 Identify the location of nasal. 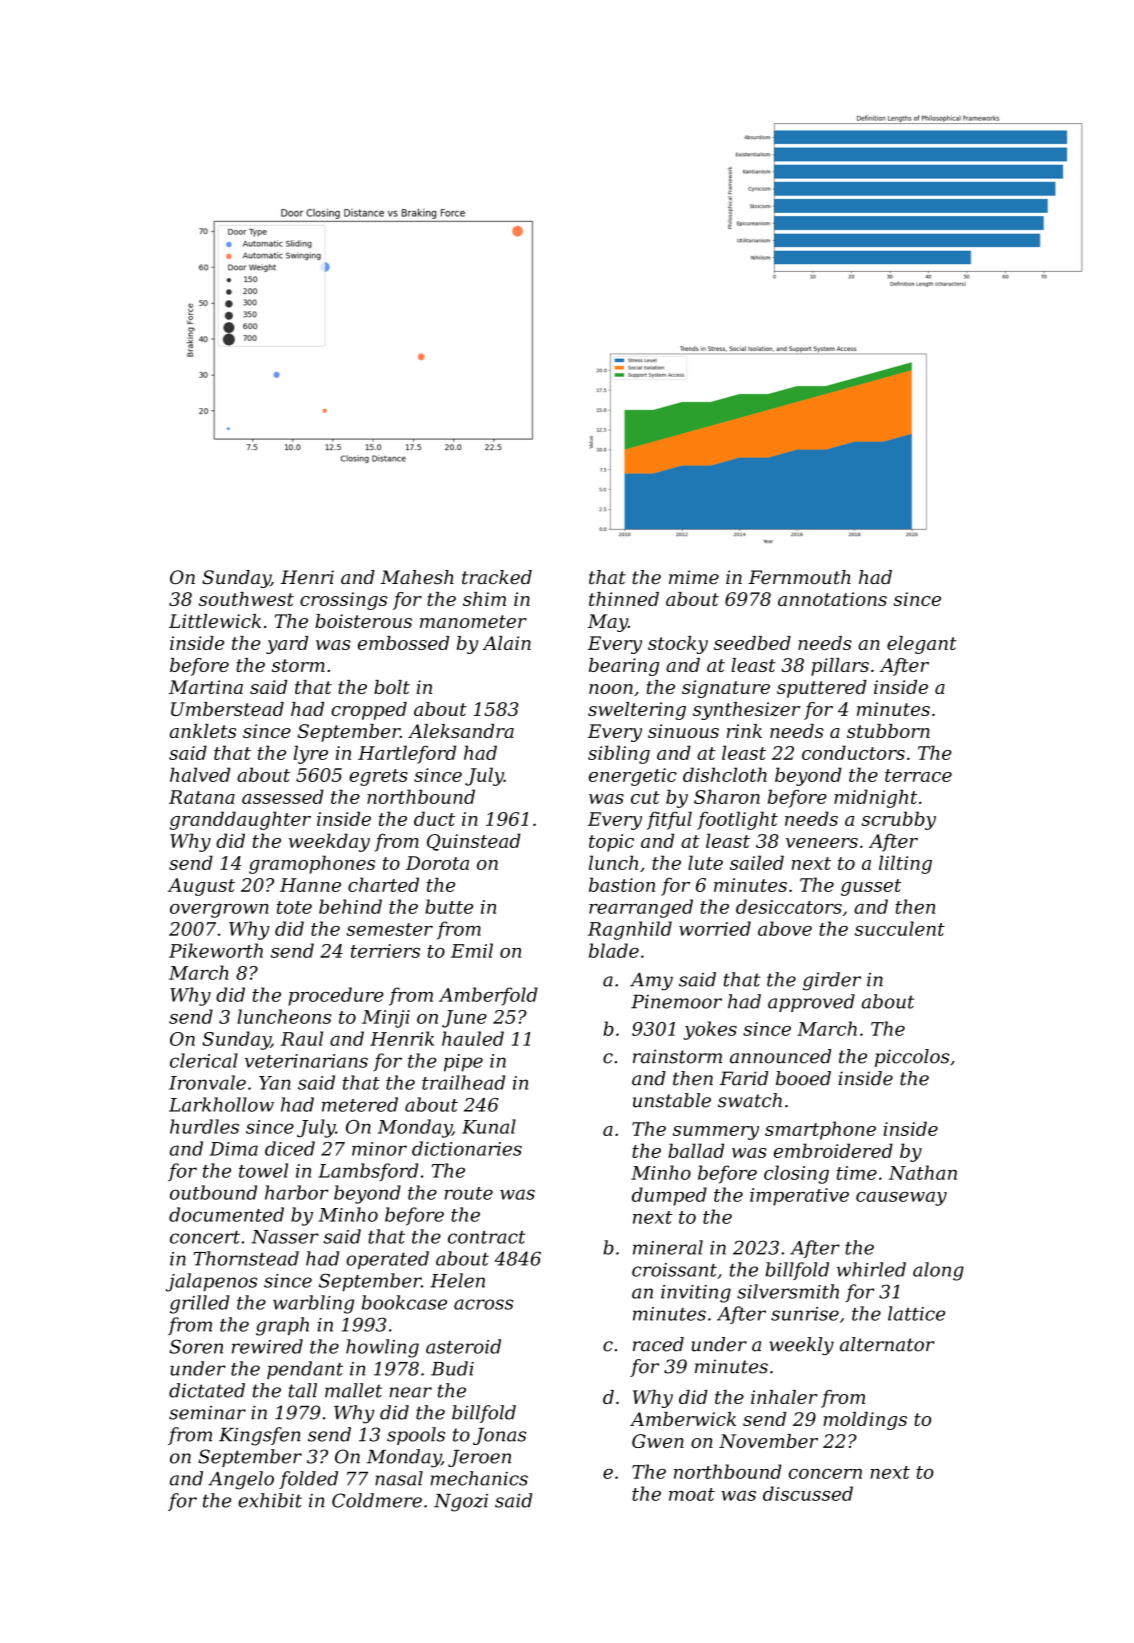
(399, 1478).
